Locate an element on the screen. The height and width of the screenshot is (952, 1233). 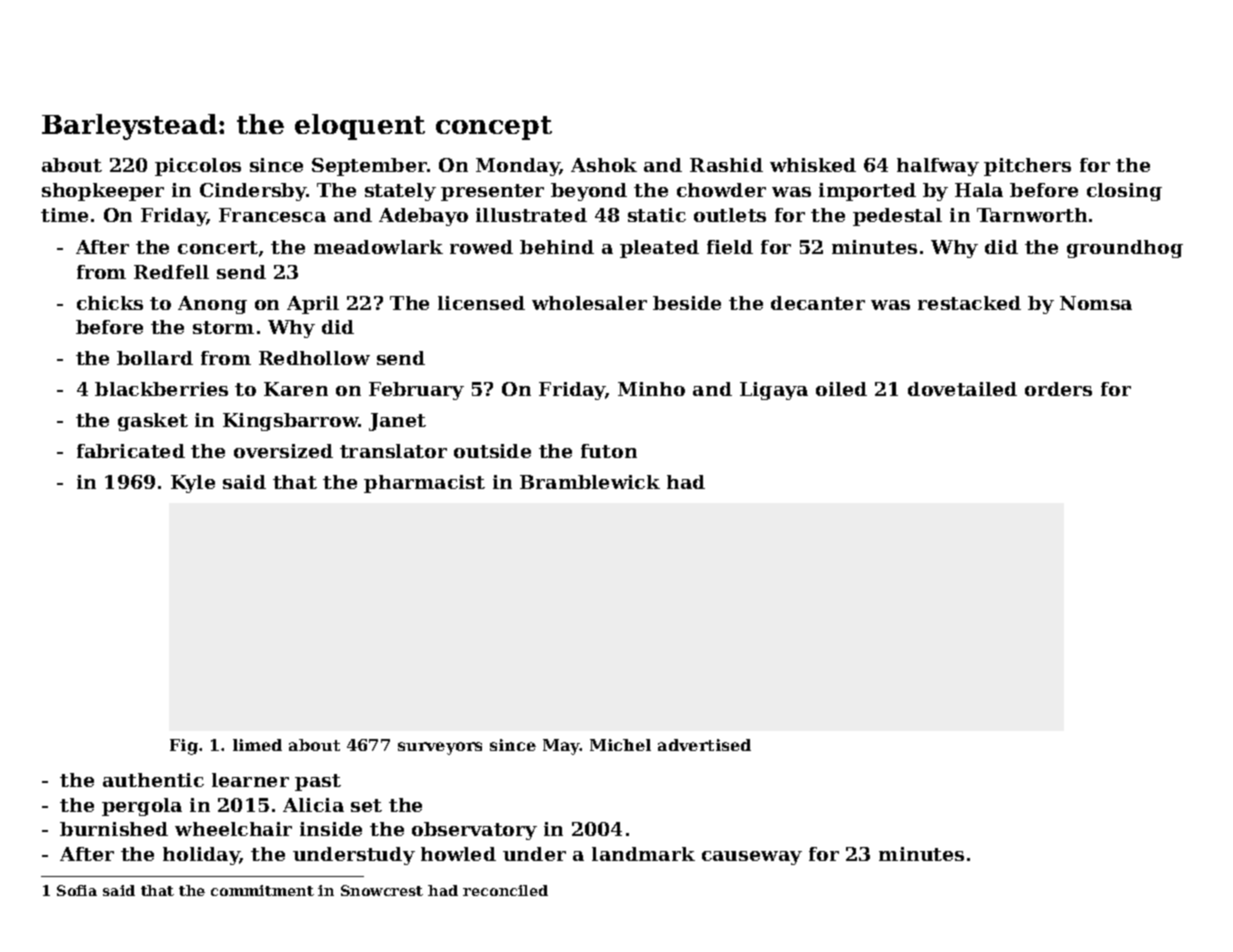
Kyle is located at coordinates (193, 484).
